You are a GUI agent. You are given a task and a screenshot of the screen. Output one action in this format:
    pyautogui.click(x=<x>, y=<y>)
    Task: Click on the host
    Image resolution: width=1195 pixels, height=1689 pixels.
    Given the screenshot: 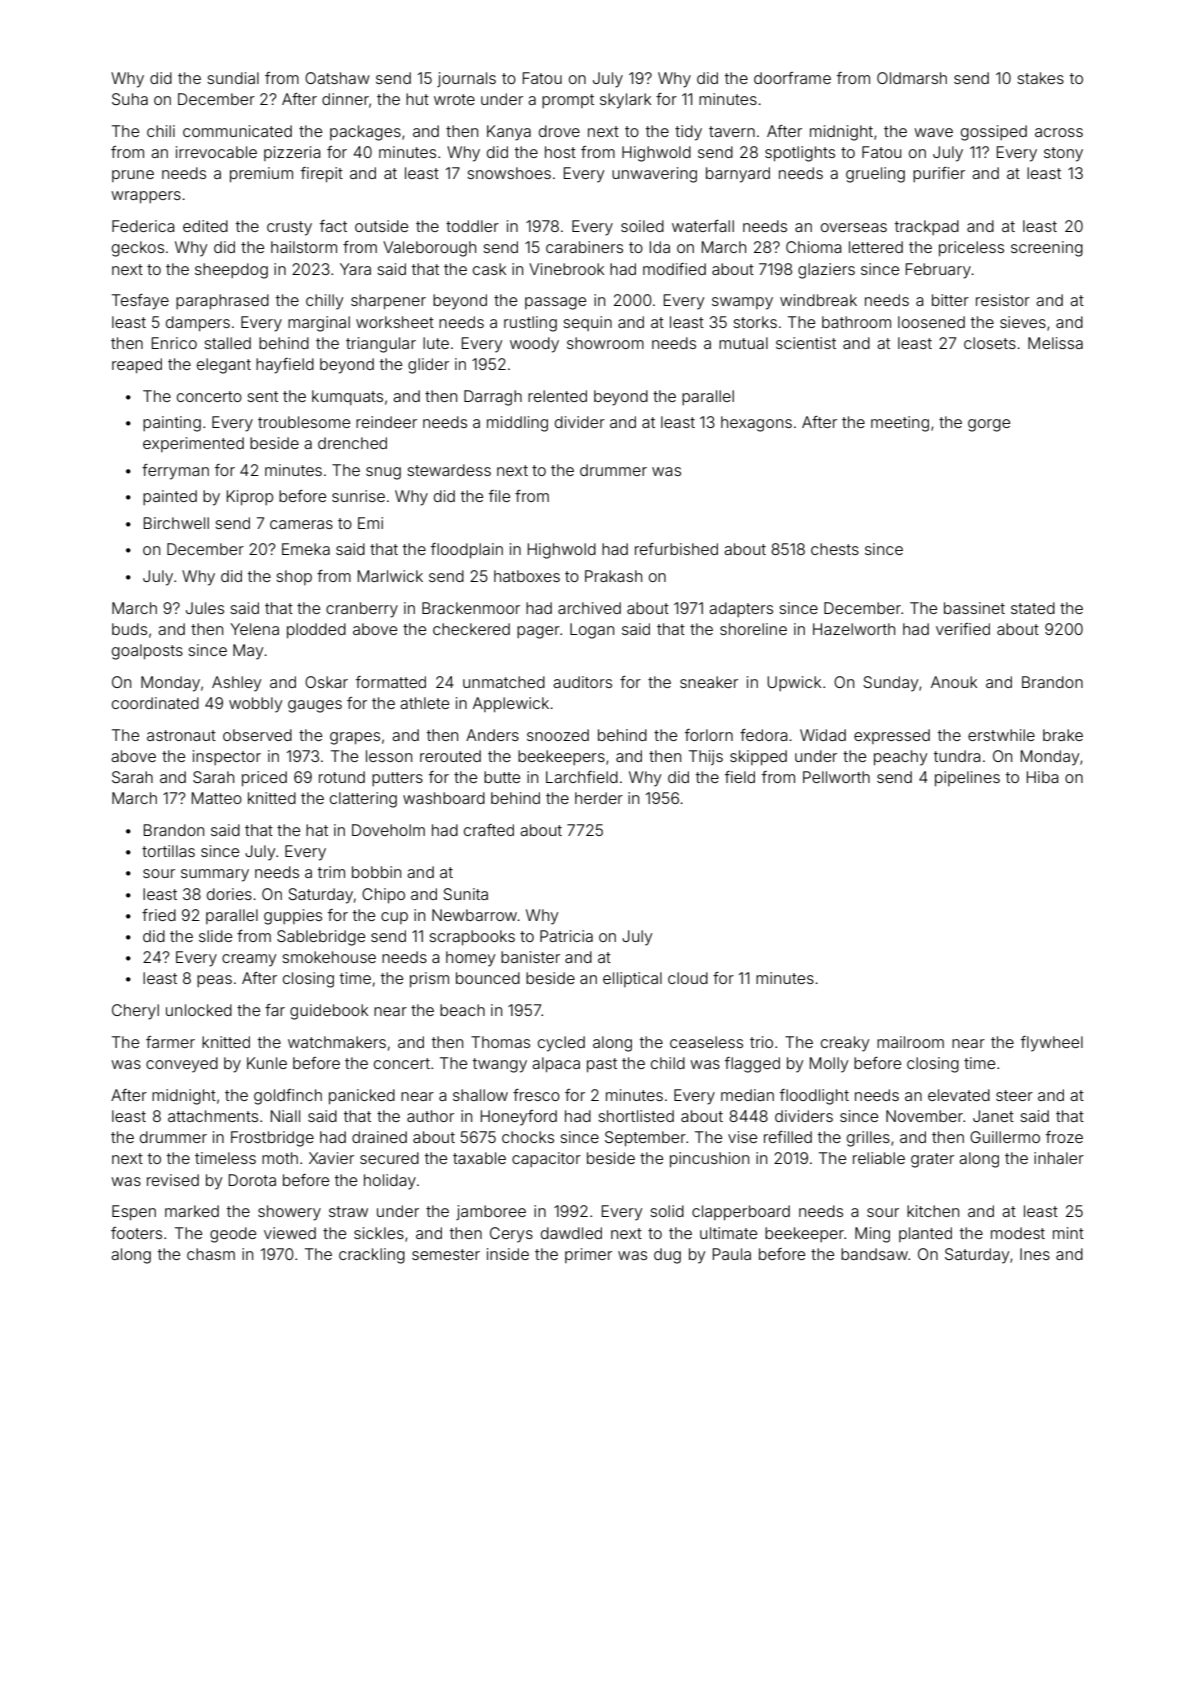 What is the action you would take?
    pyautogui.click(x=560, y=152)
